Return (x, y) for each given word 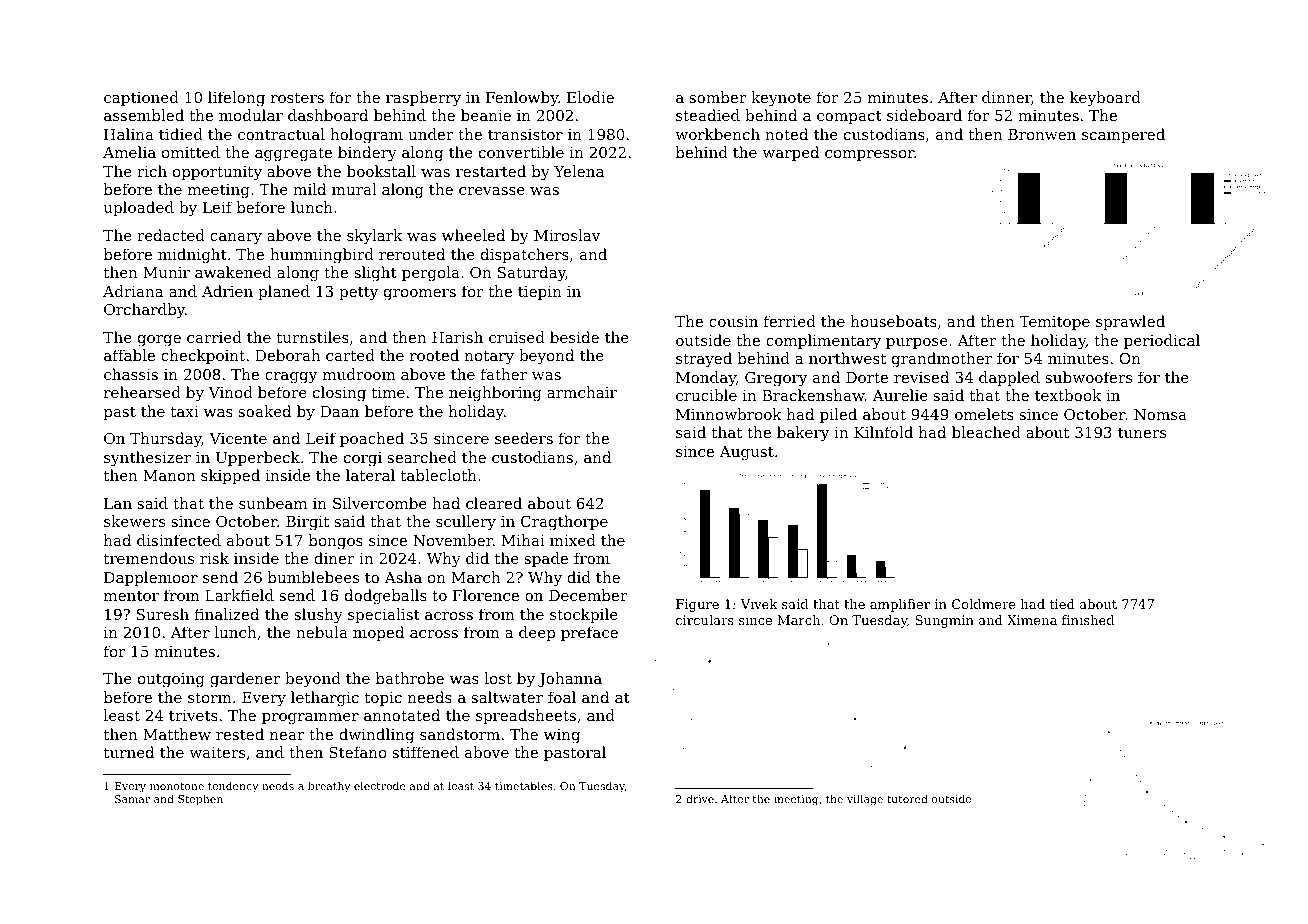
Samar (132, 799)
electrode (380, 785)
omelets (984, 414)
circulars (704, 620)
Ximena (1032, 620)
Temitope (1054, 323)
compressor (869, 155)
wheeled (473, 235)
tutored (907, 798)
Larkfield (239, 595)
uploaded (138, 208)
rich (152, 171)
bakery (803, 434)
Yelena (579, 171)
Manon (169, 475)
